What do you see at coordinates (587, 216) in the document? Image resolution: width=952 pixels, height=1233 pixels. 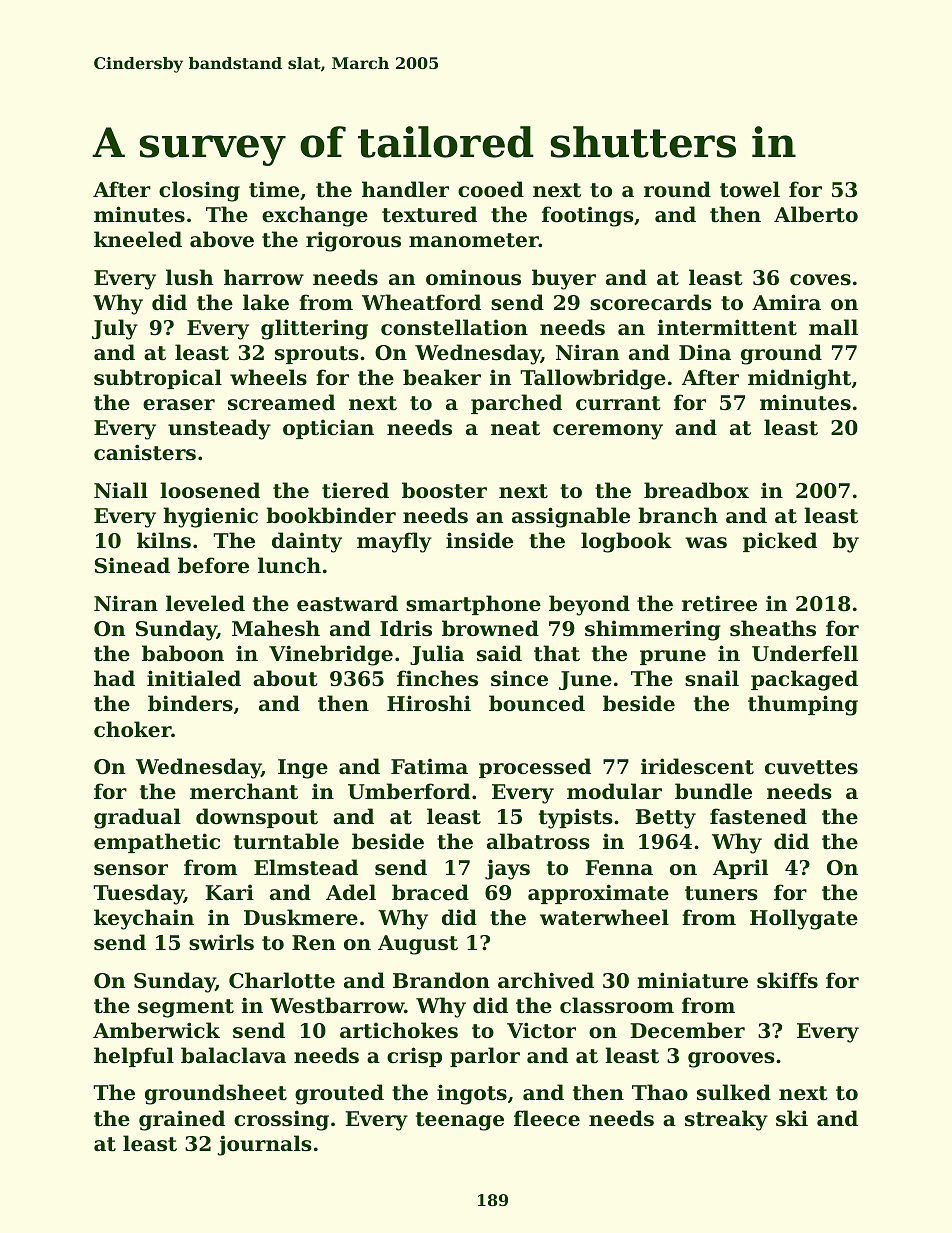 I see `footings` at bounding box center [587, 216].
